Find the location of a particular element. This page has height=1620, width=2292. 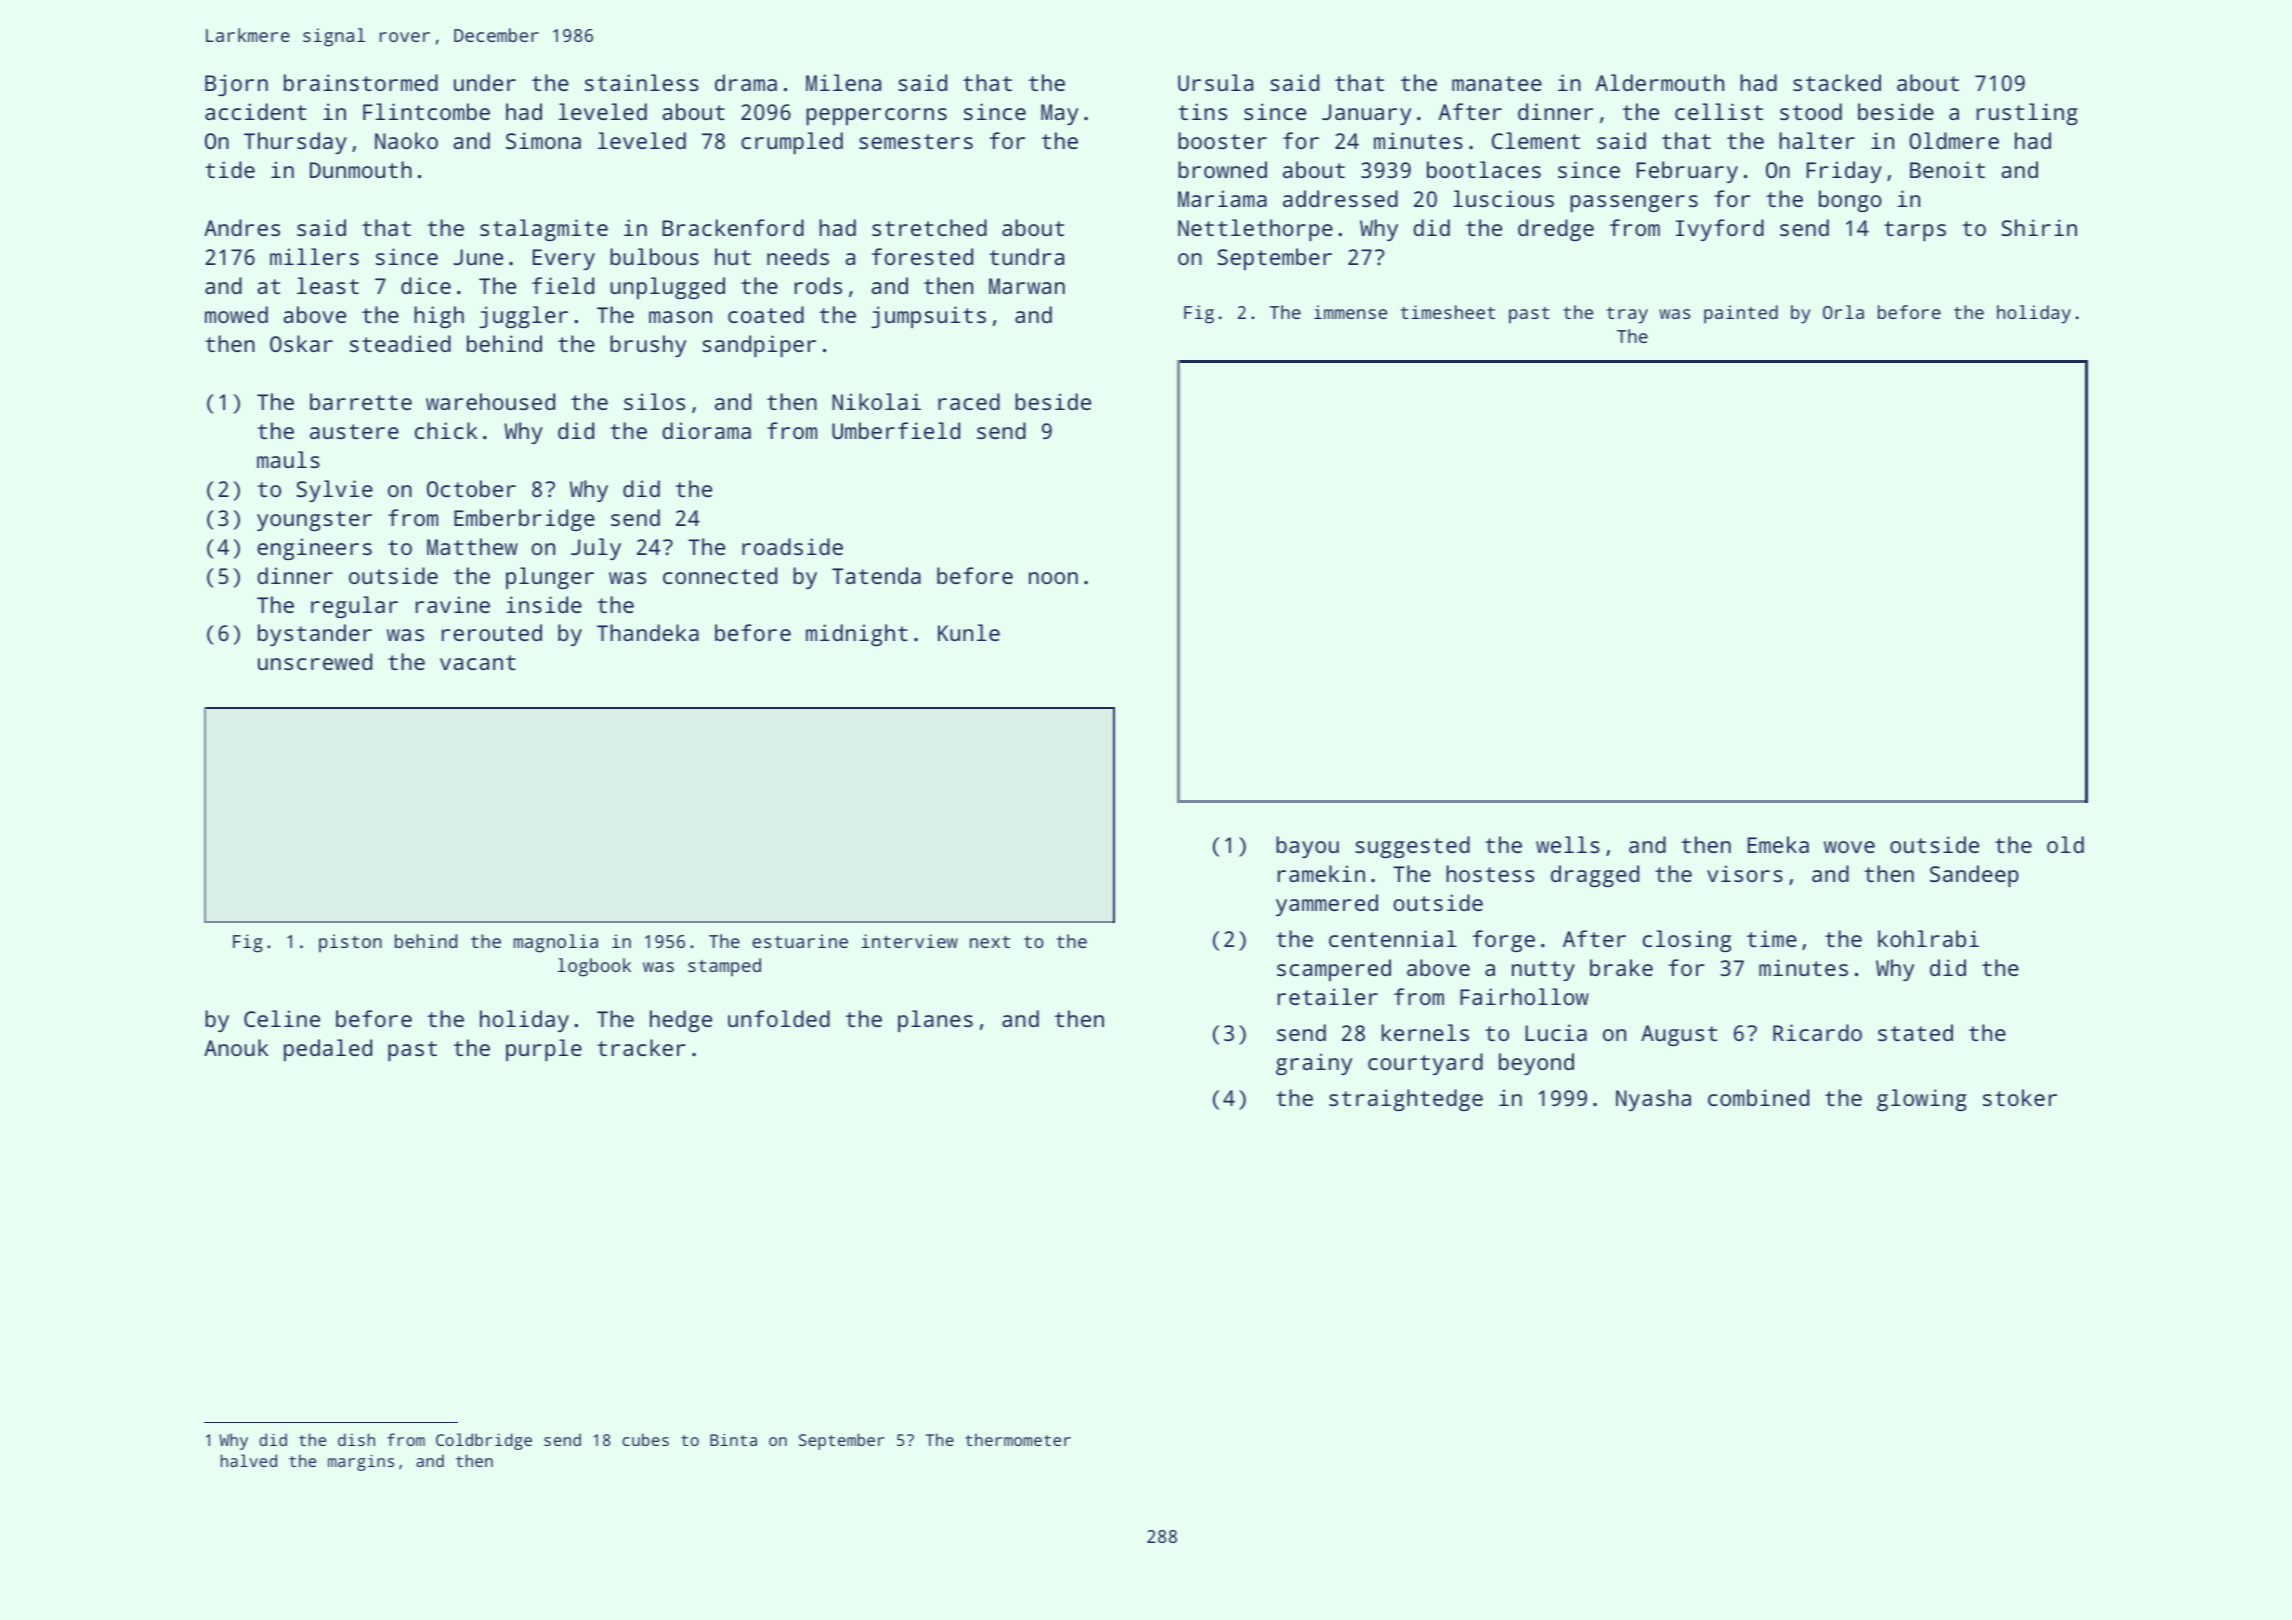

bayou is located at coordinates (1307, 847).
